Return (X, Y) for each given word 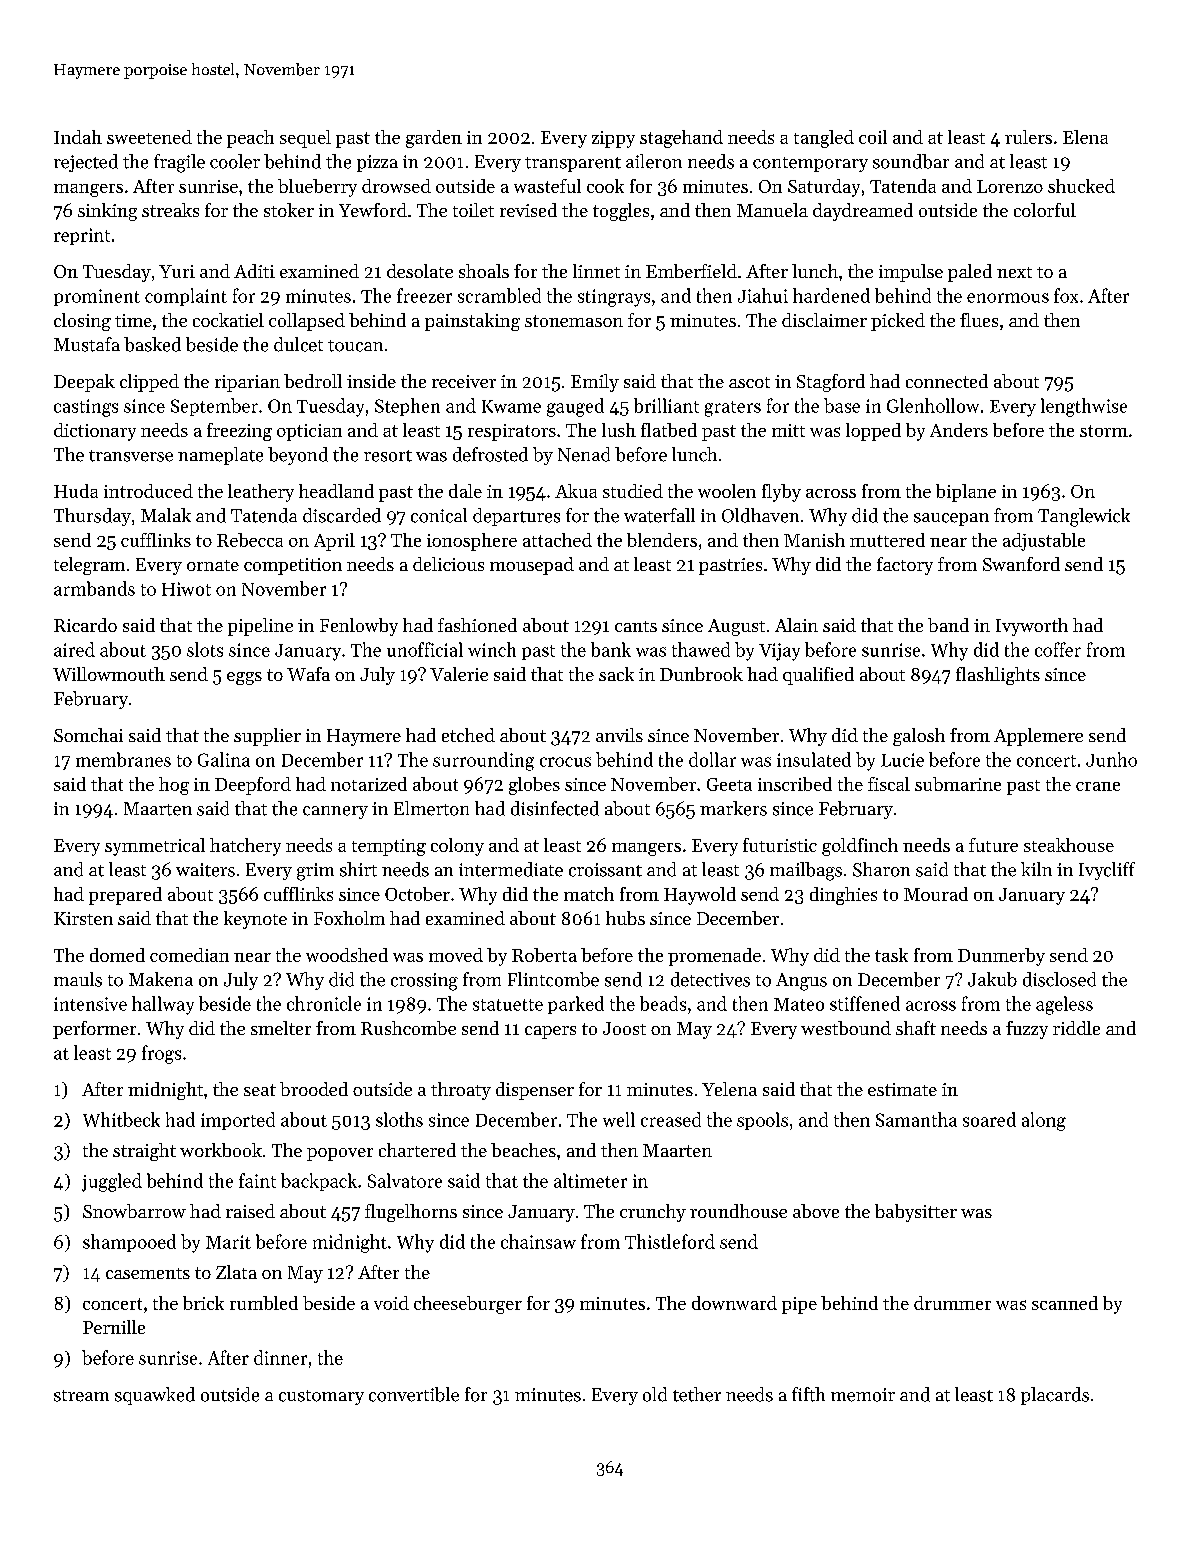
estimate (902, 1089)
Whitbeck (121, 1119)
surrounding (483, 761)
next (1014, 272)
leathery (261, 493)
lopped (873, 432)
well (619, 1119)
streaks (170, 210)
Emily (595, 383)
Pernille (114, 1327)
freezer (424, 295)
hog (174, 786)
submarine (958, 784)
